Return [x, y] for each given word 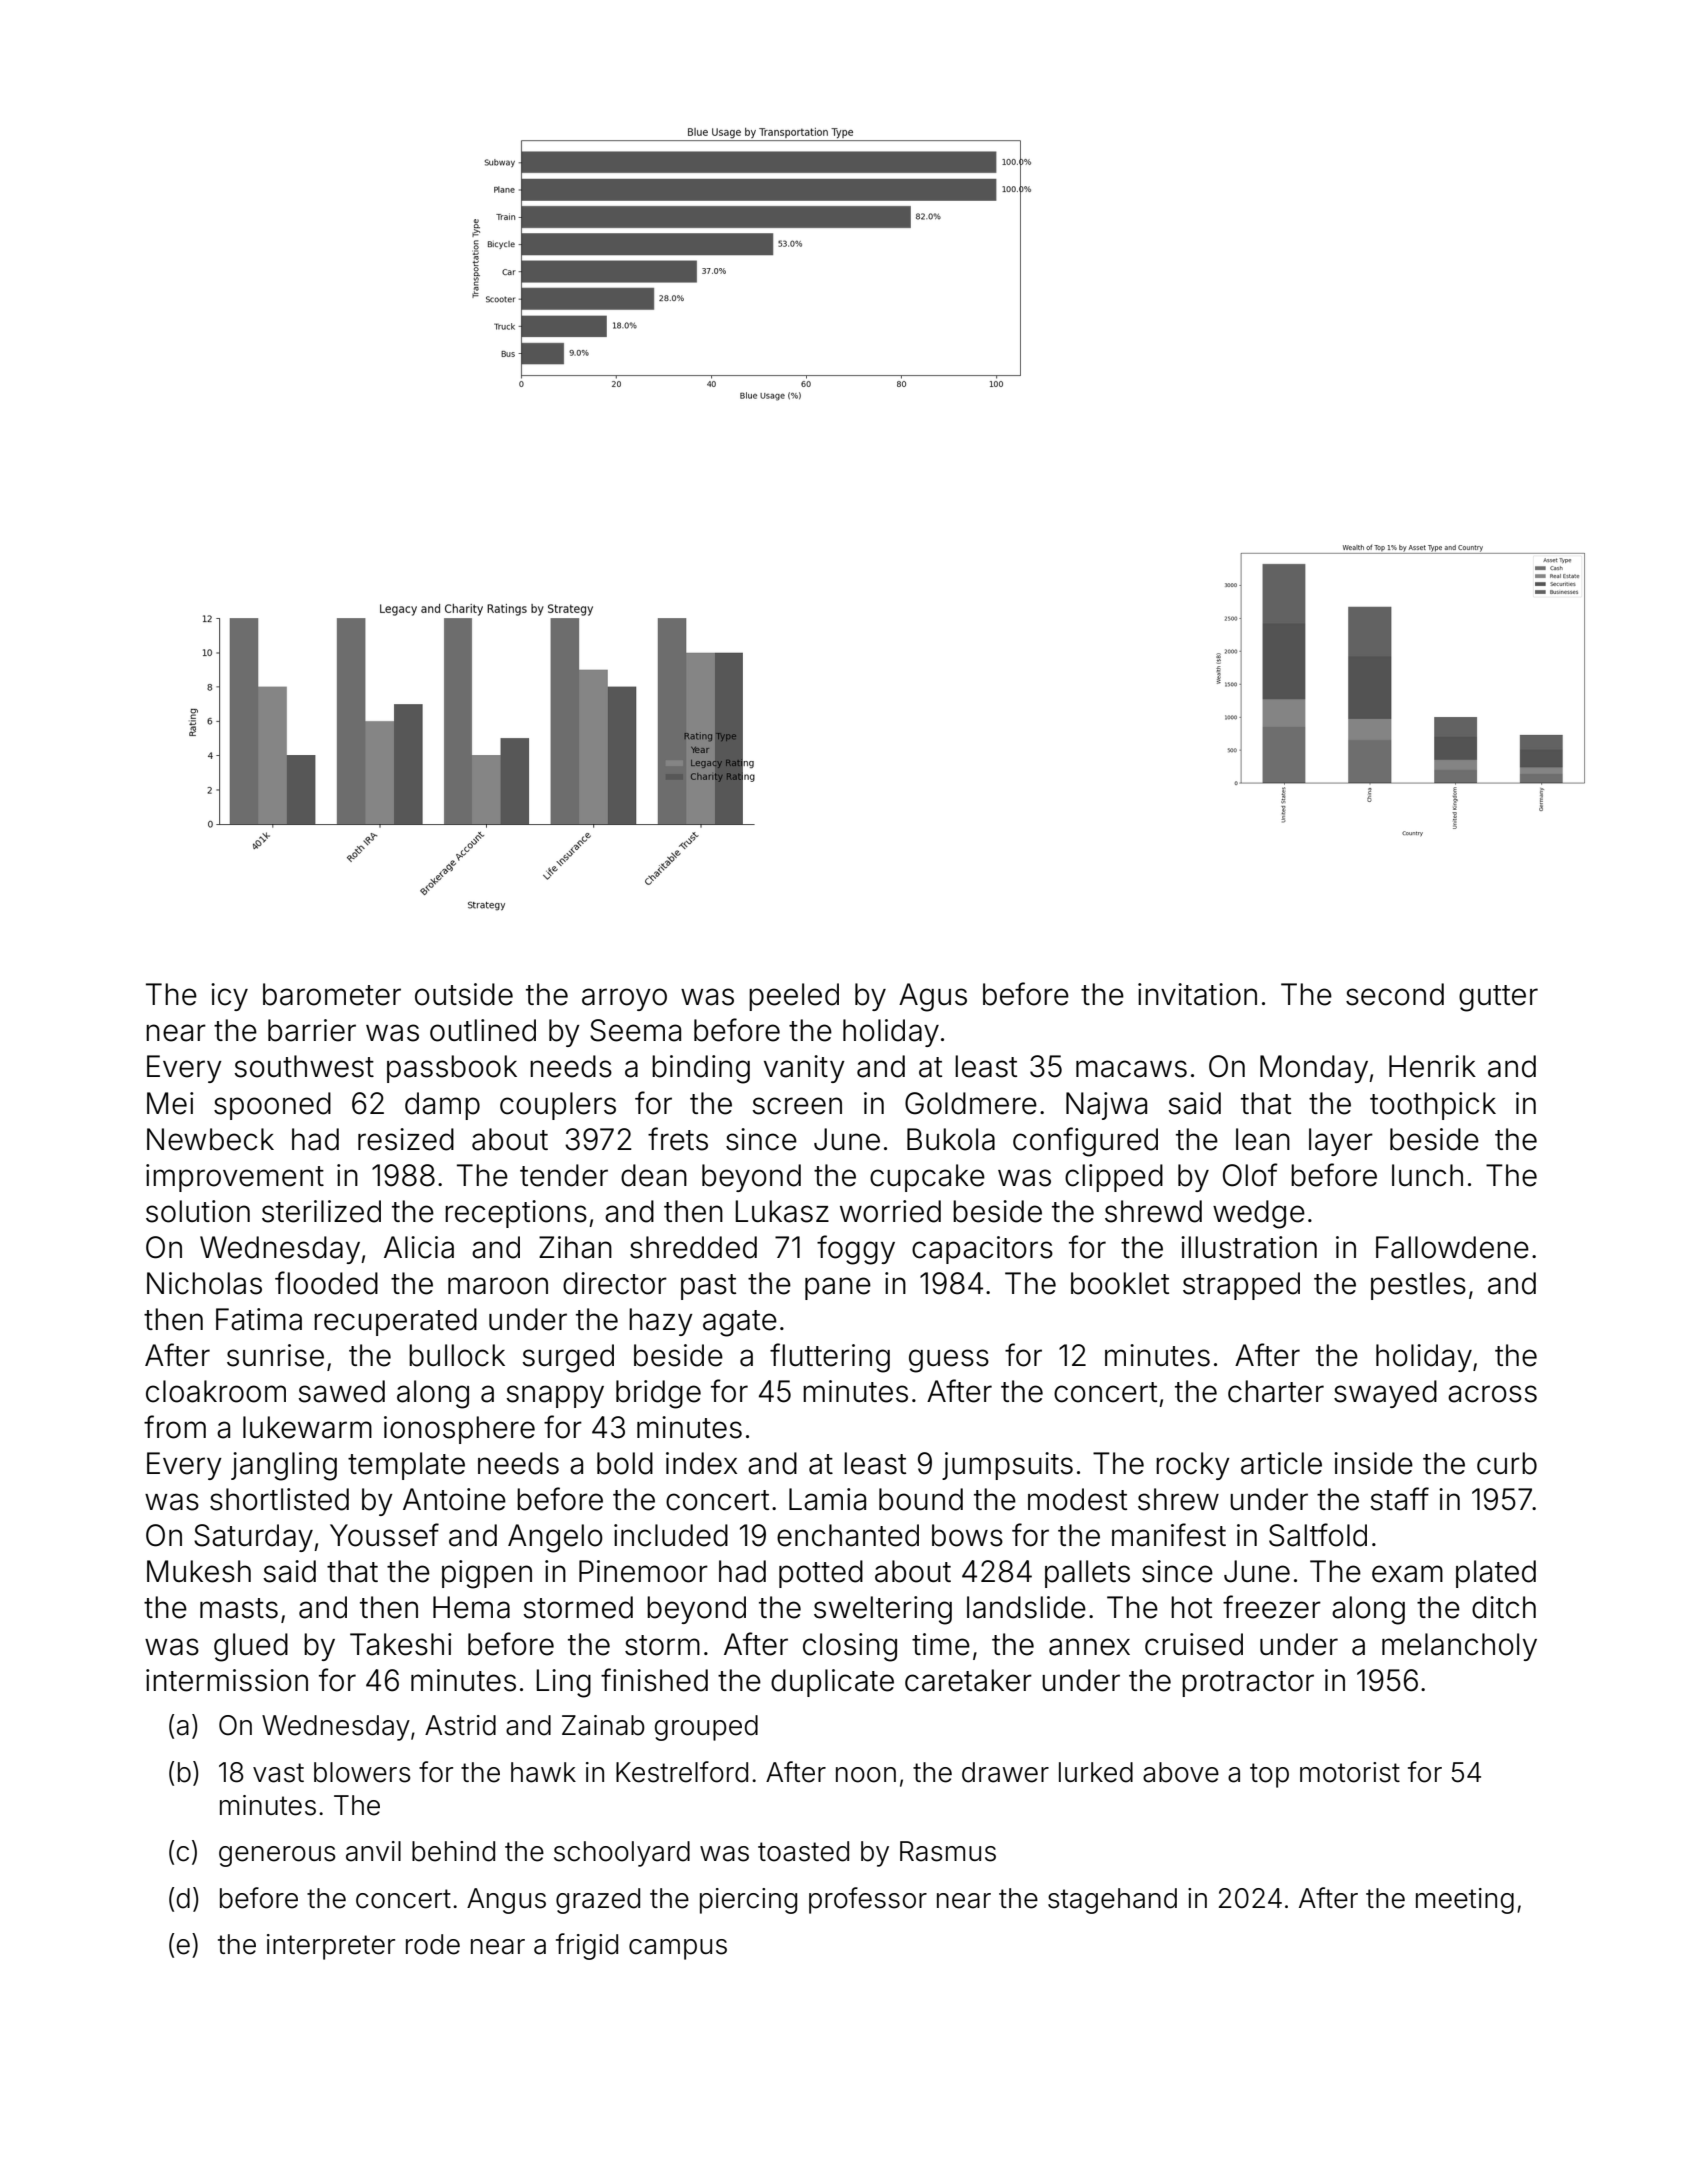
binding [701, 1069]
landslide [1026, 1607]
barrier [312, 1030]
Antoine [454, 1499]
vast [278, 1773]
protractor [1248, 1684]
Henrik [1432, 1066]
